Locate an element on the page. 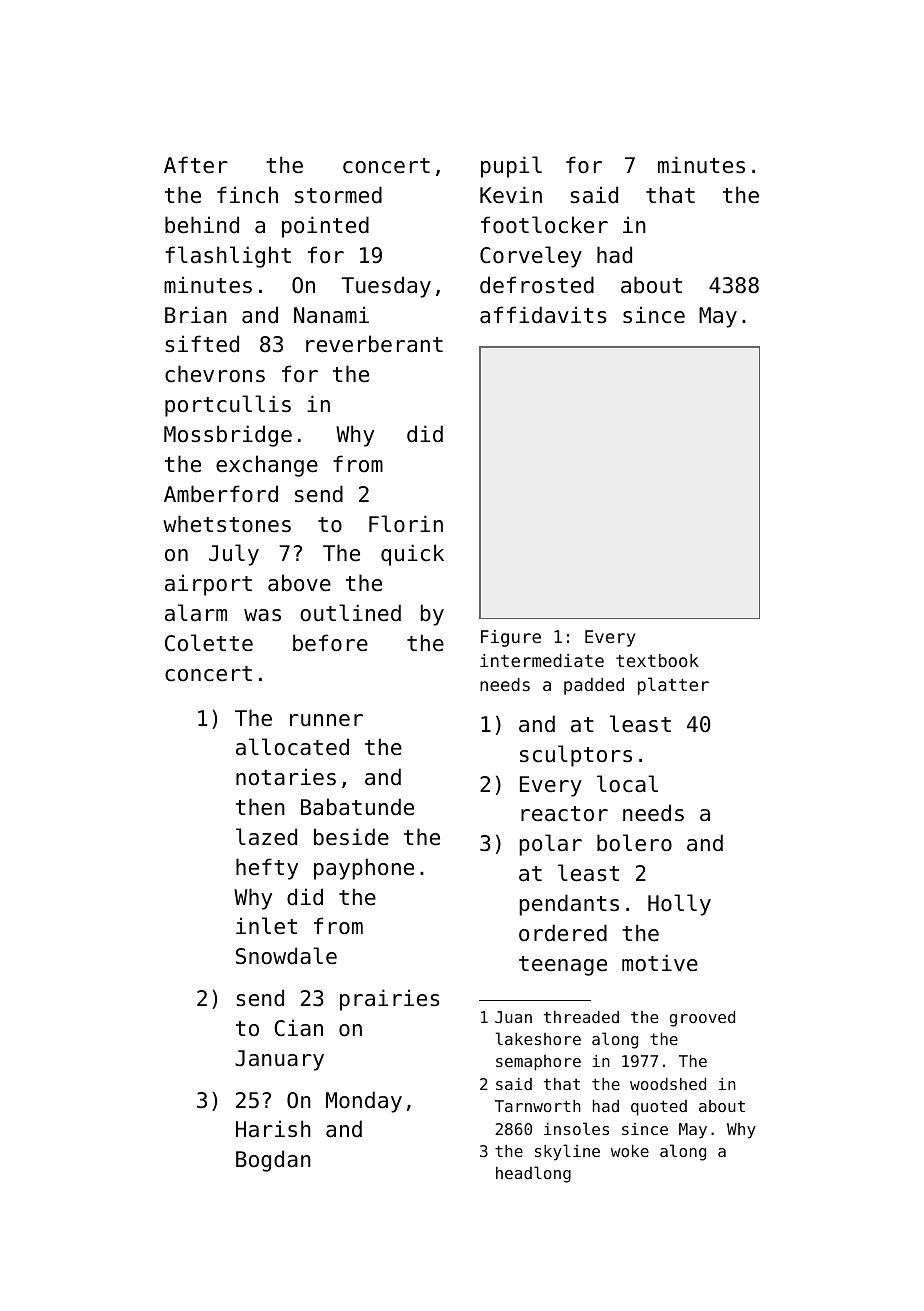 The width and height of the document is (924, 1311). pupil is located at coordinates (511, 167).
